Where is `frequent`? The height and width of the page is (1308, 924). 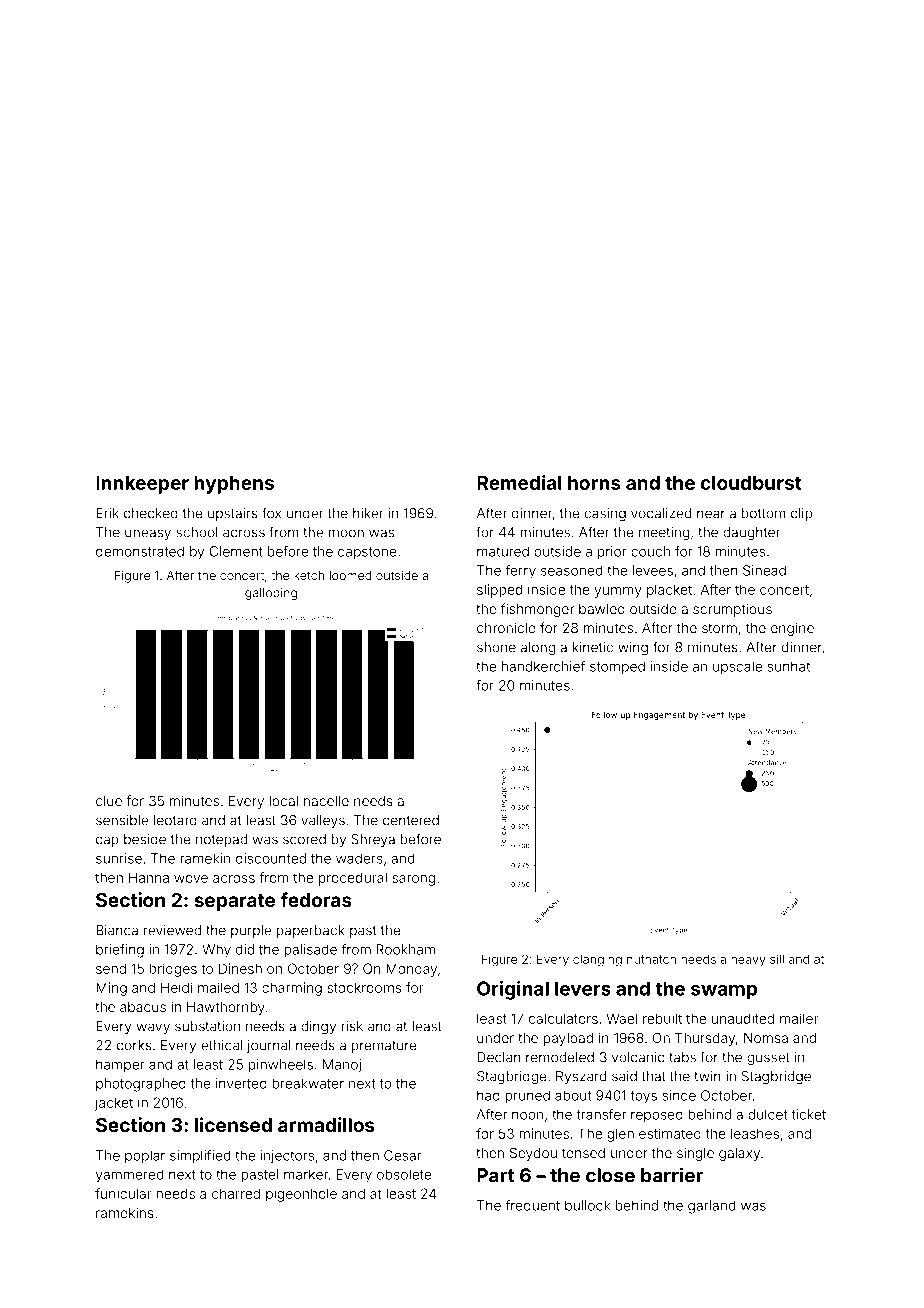 frequent is located at coordinates (532, 1206).
